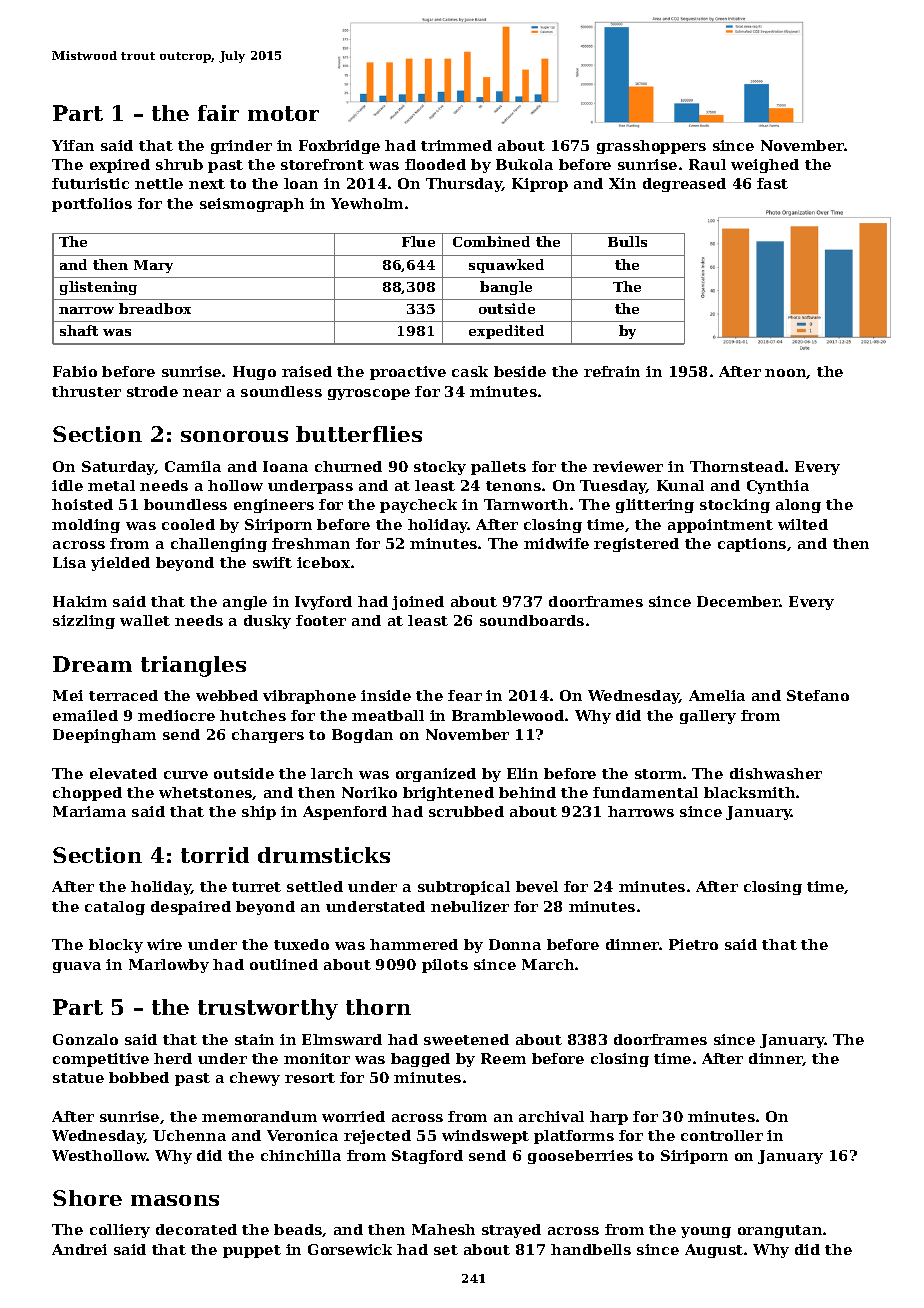 The width and height of the screenshot is (924, 1308). I want to click on Stefano, so click(818, 695).
